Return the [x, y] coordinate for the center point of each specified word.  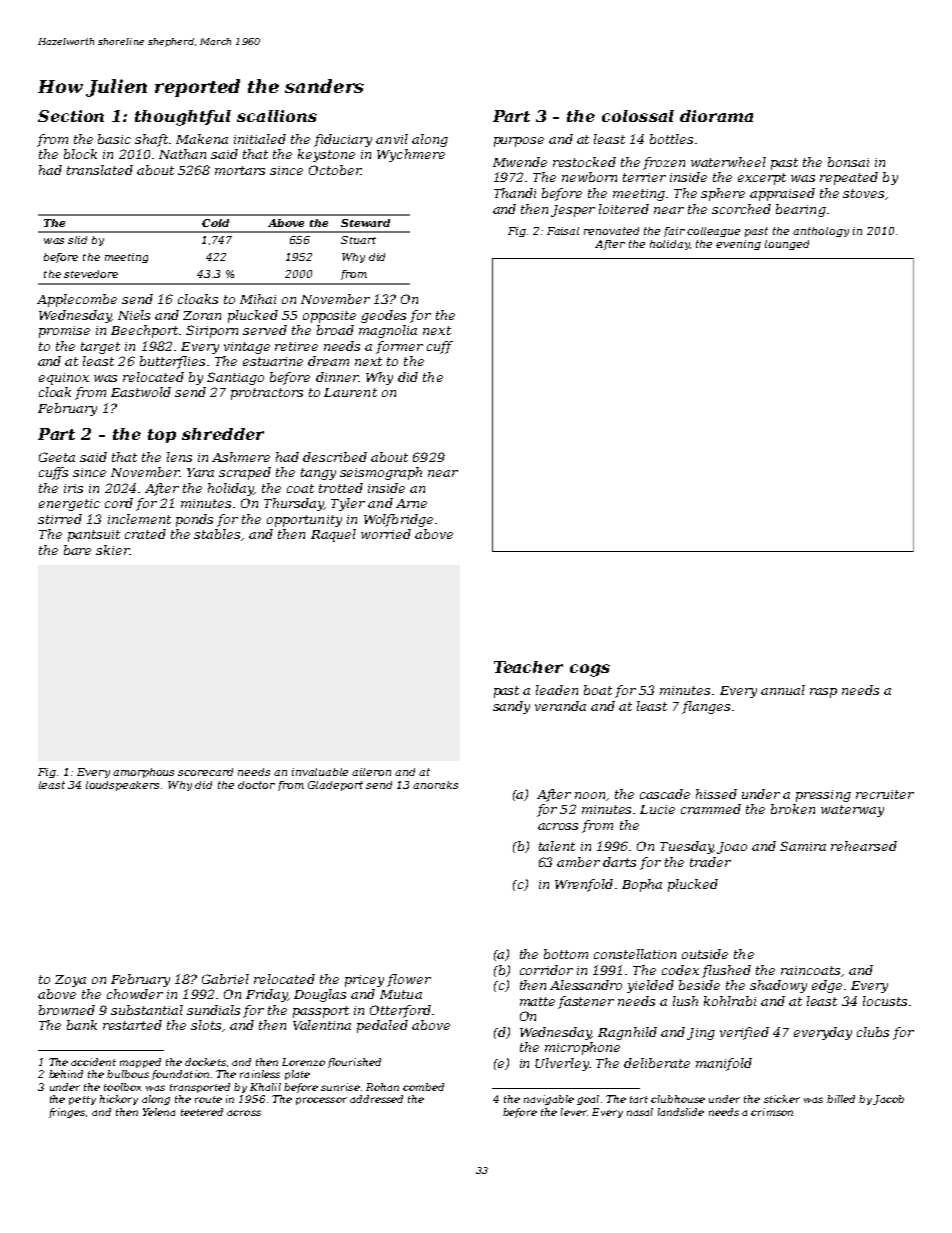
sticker [782, 1099]
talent [557, 846]
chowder [135, 994]
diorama [716, 116]
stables [217, 534]
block [80, 154]
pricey [364, 981]
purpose [519, 142]
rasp [823, 693]
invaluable [320, 772]
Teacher [528, 667]
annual [783, 690]
